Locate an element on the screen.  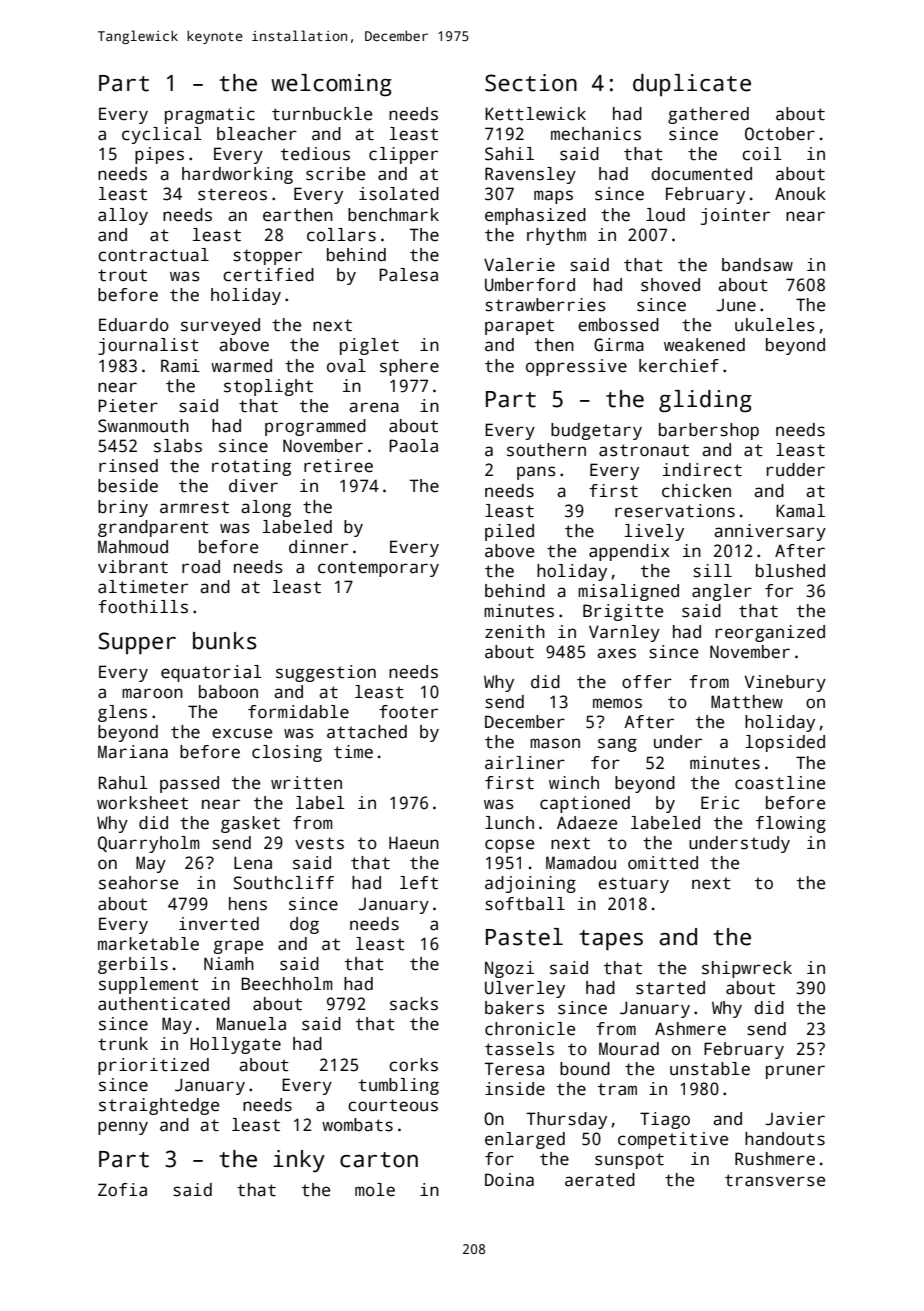
slabs is located at coordinates (178, 446).
